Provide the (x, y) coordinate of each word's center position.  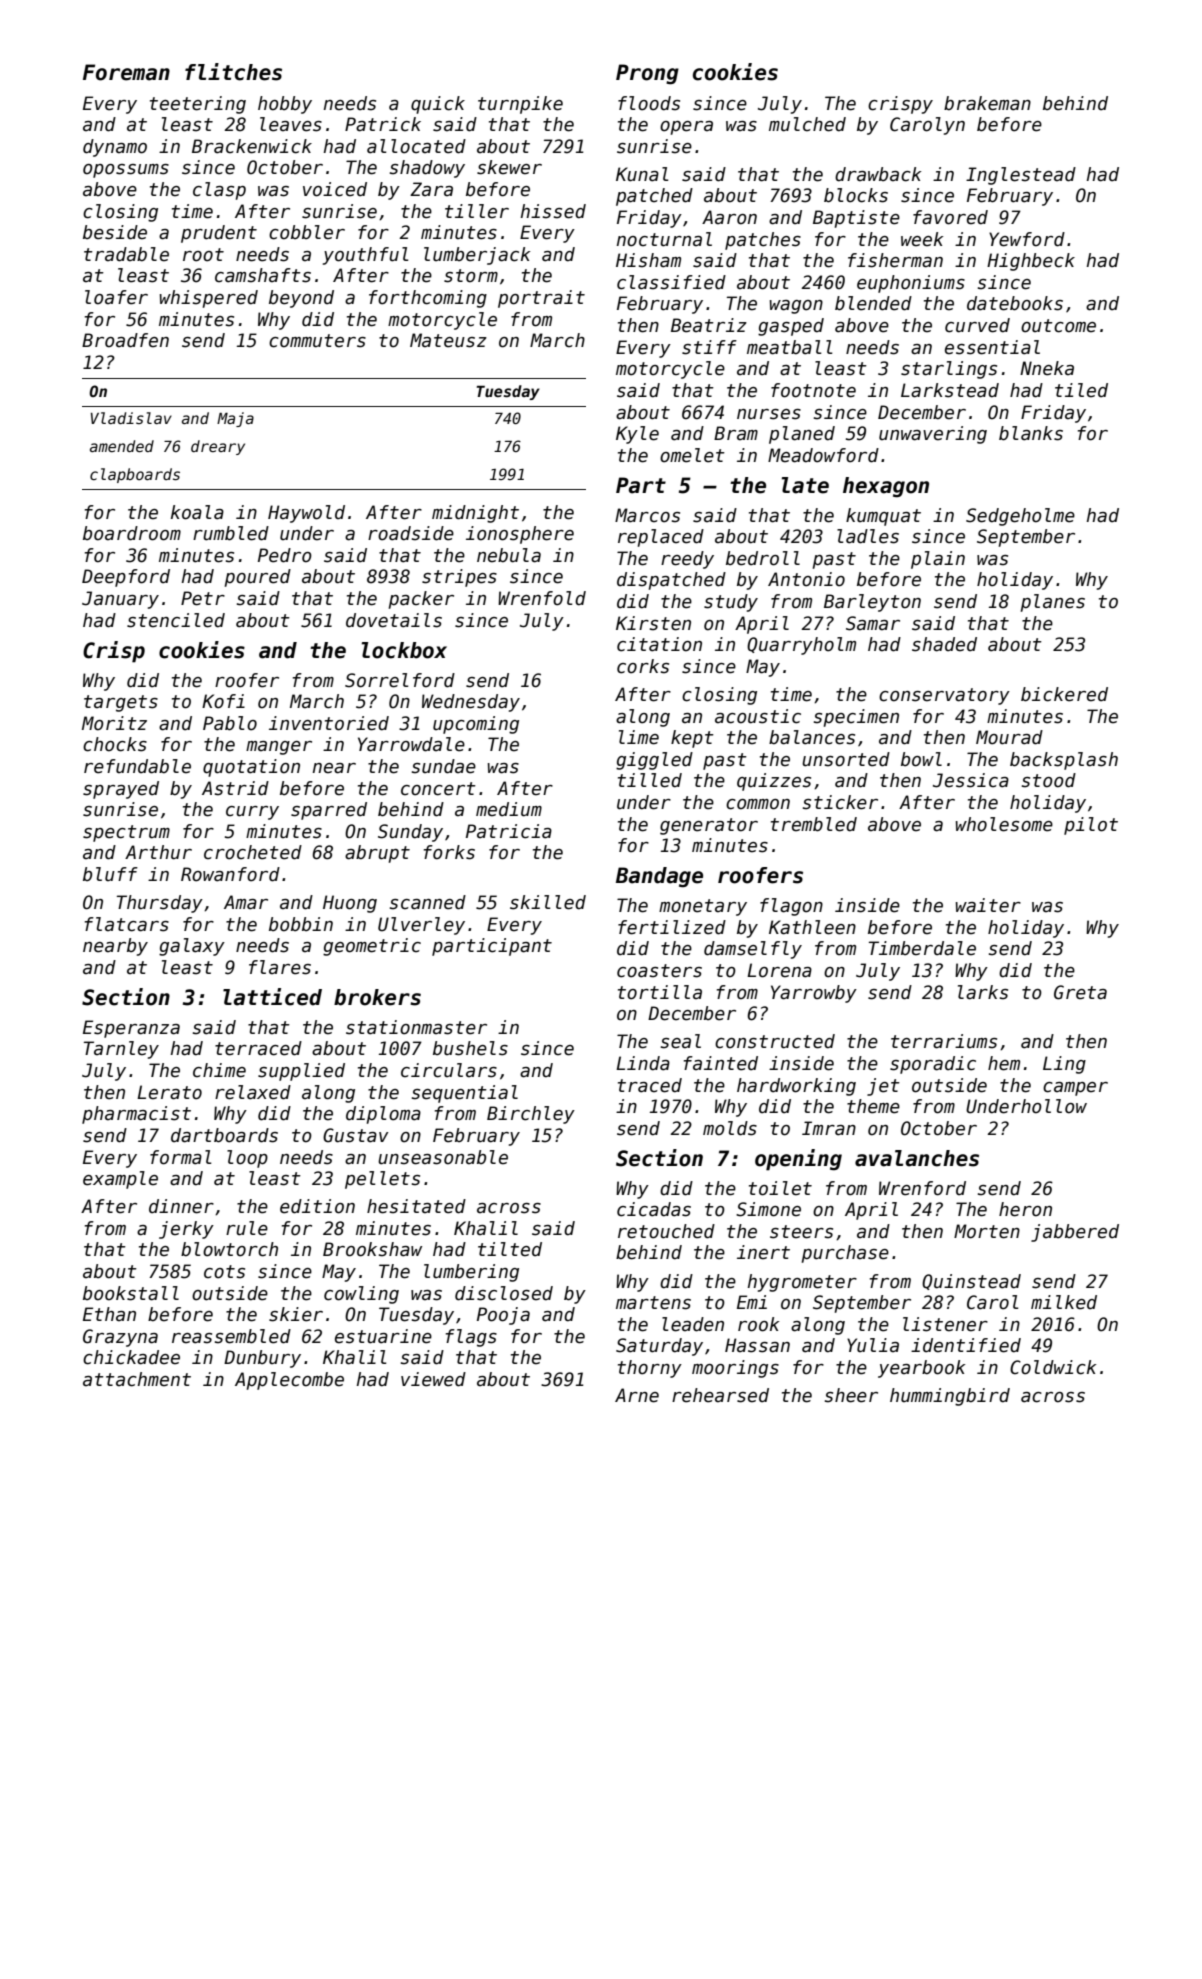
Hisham (648, 260)
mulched (807, 124)
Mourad (1009, 737)
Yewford (1027, 239)
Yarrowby (814, 994)
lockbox (404, 650)
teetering (198, 105)
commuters (317, 341)
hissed (553, 211)
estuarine (383, 1336)
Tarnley (121, 1050)
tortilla (660, 992)
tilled (650, 780)
